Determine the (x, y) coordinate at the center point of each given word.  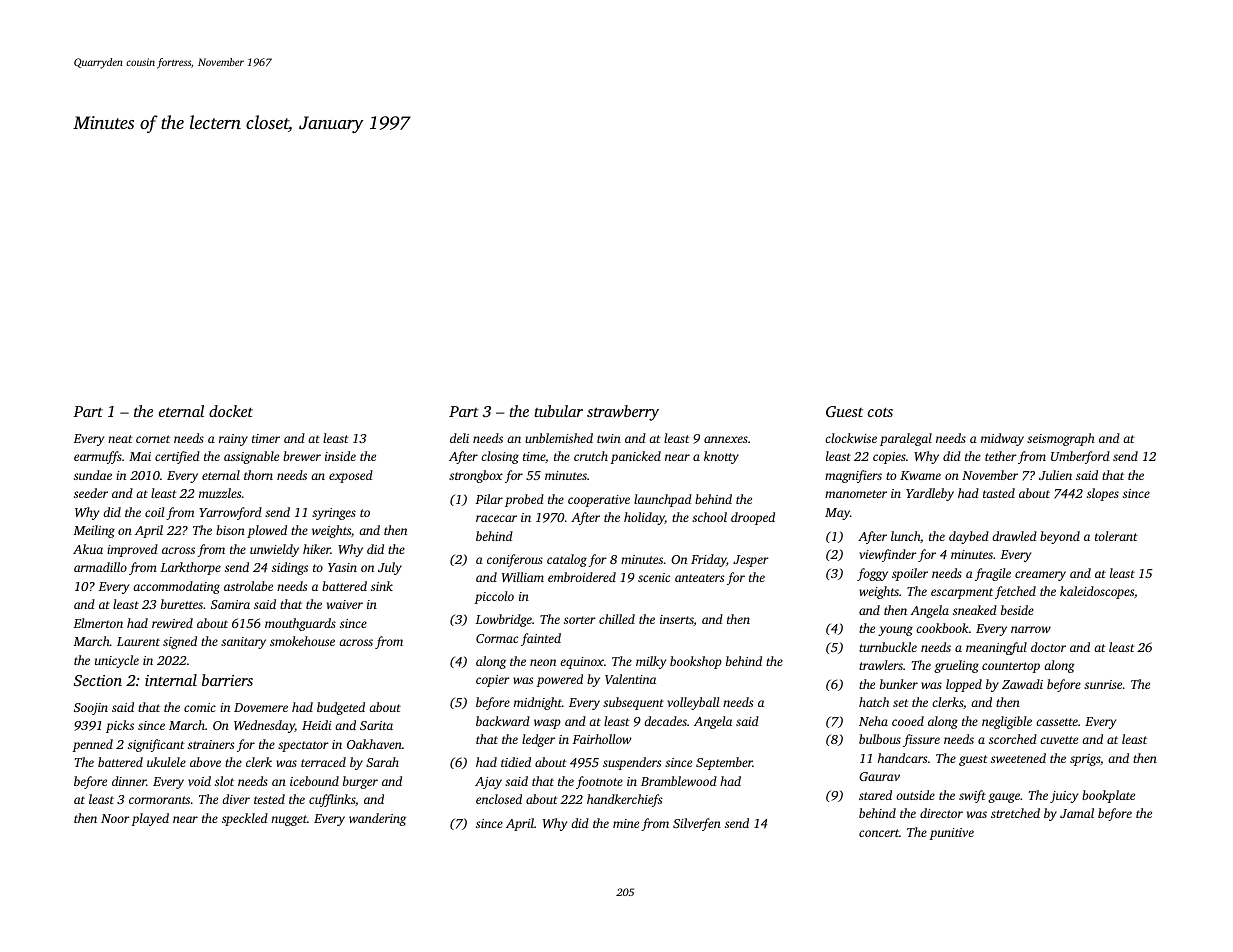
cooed (908, 721)
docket (231, 411)
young (895, 631)
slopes (1103, 494)
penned (92, 745)
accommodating (176, 587)
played (150, 819)
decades (665, 721)
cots (880, 412)
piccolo (494, 597)
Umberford (1080, 457)
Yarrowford (230, 513)
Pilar (489, 499)
